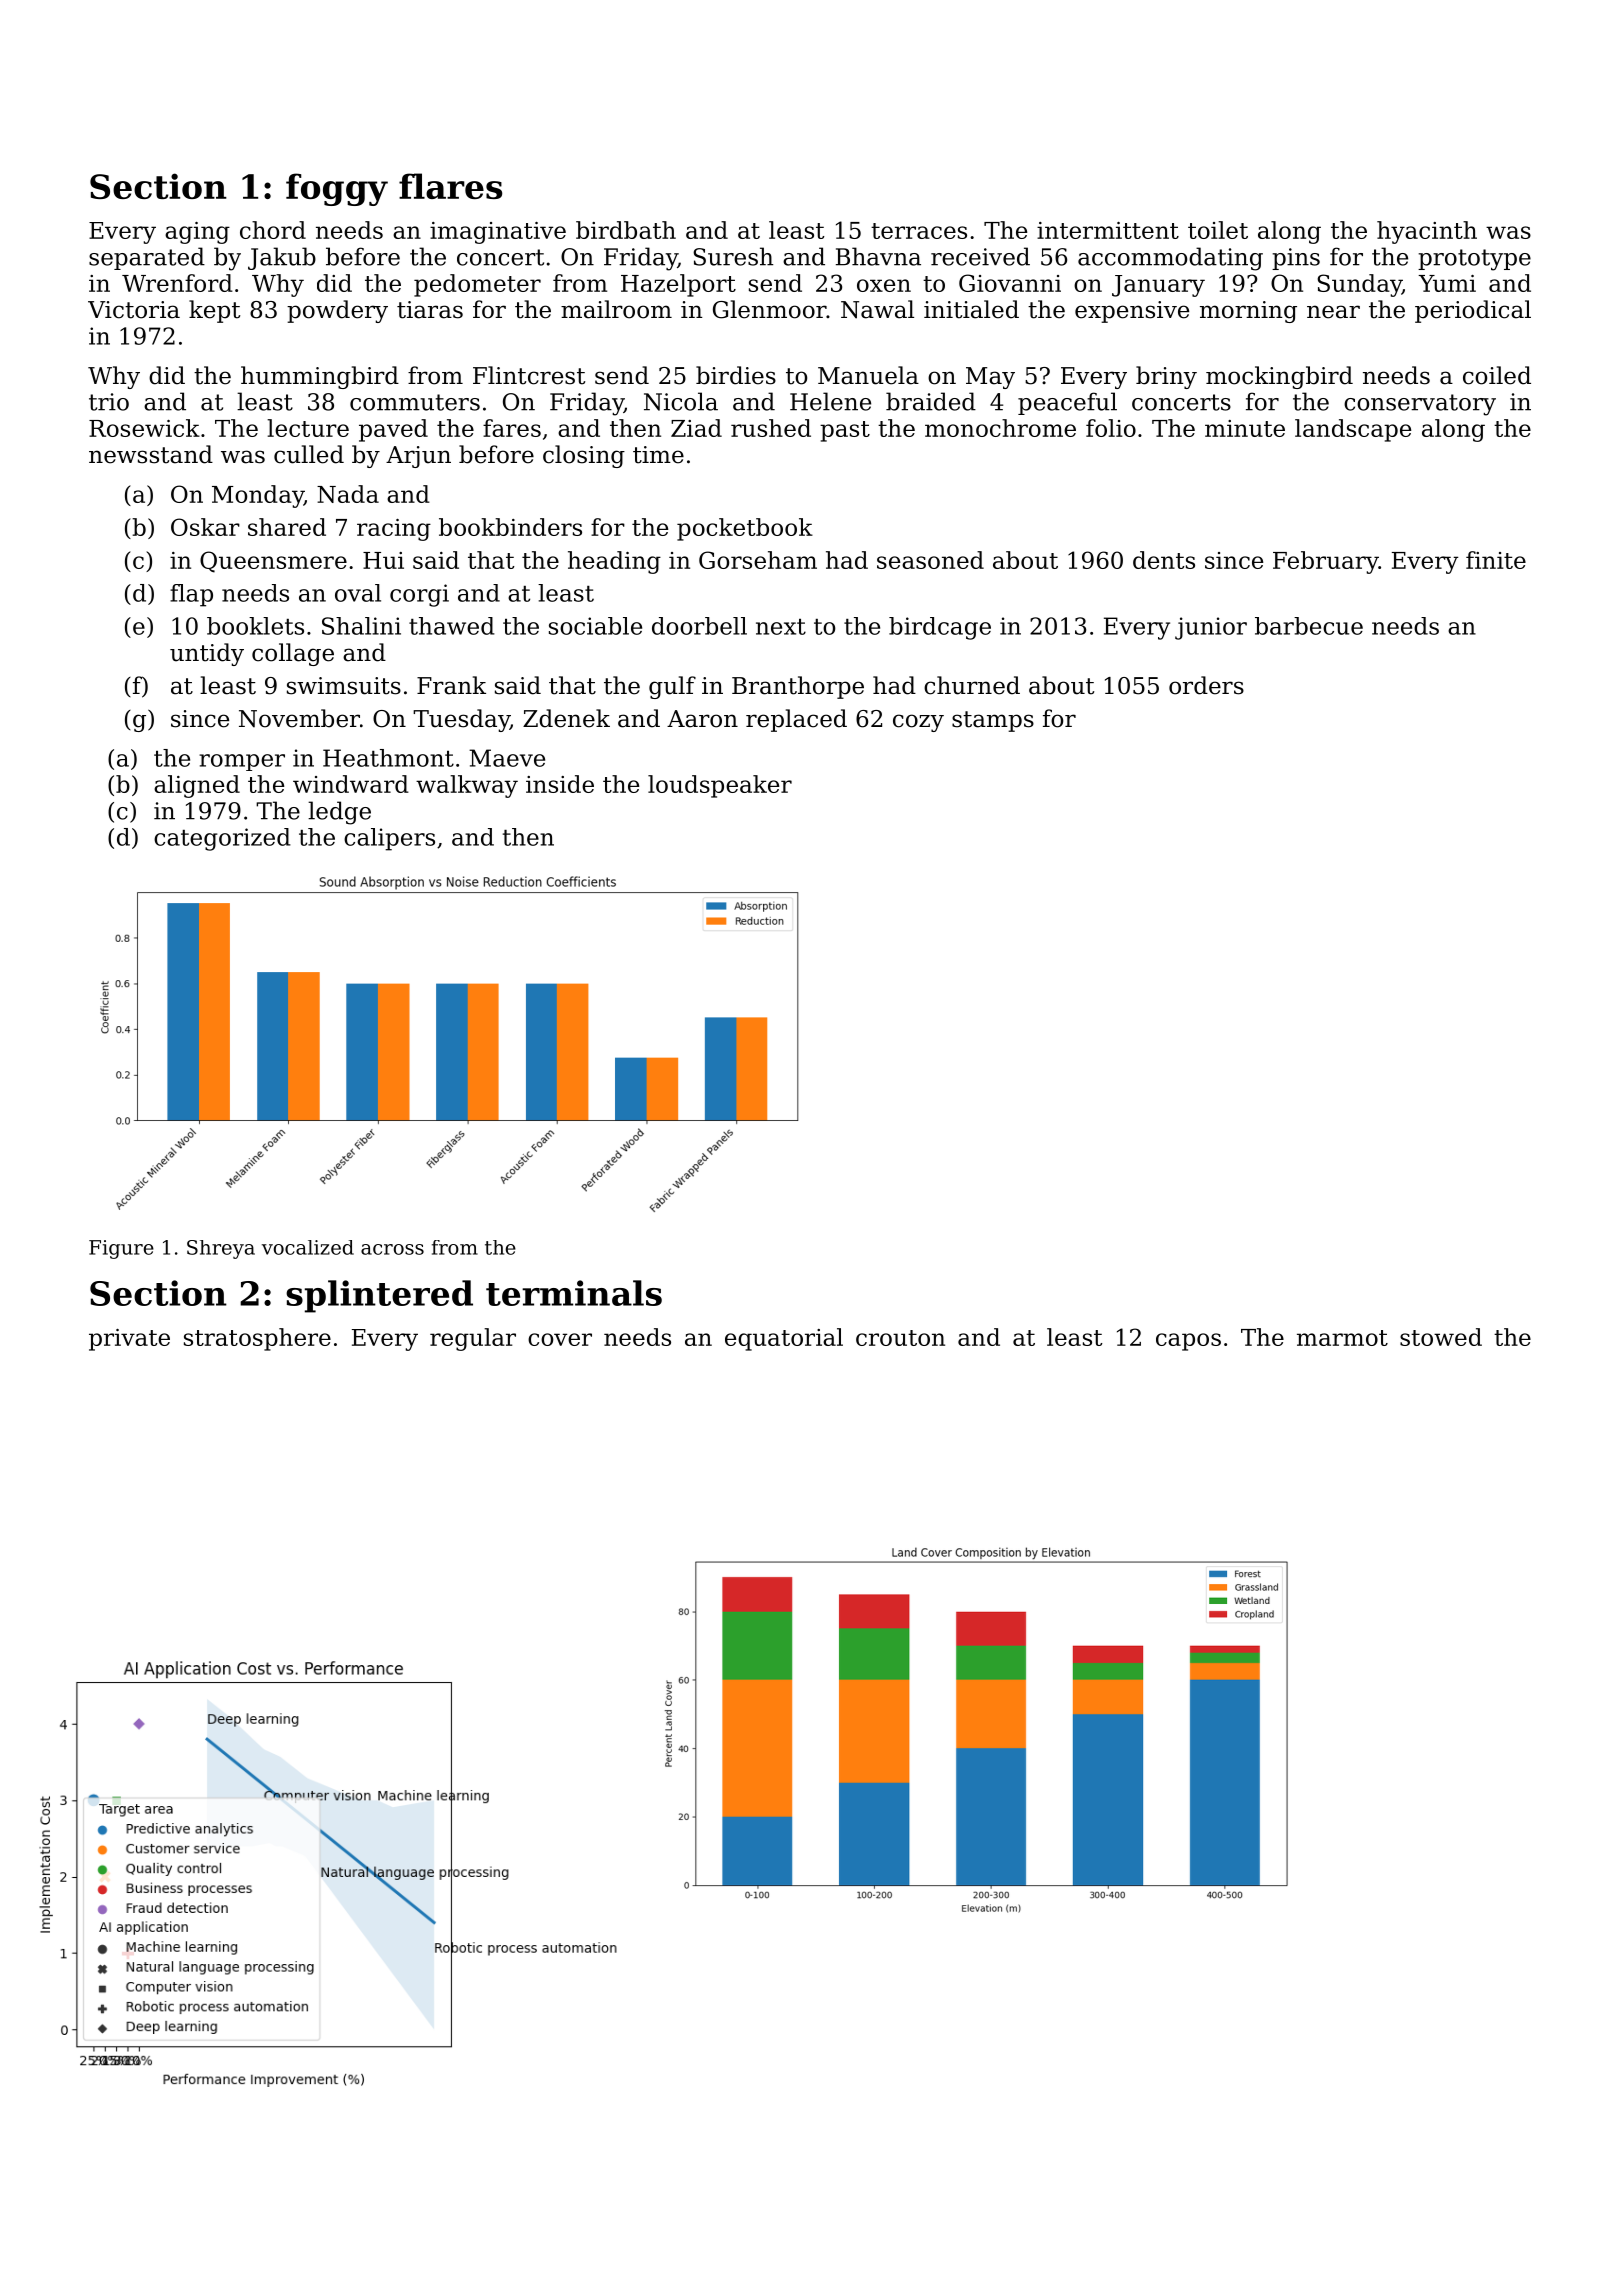 The width and height of the screenshot is (1620, 2292). Describe the element at coordinates (930, 560) in the screenshot. I see `seasoned` at that location.
